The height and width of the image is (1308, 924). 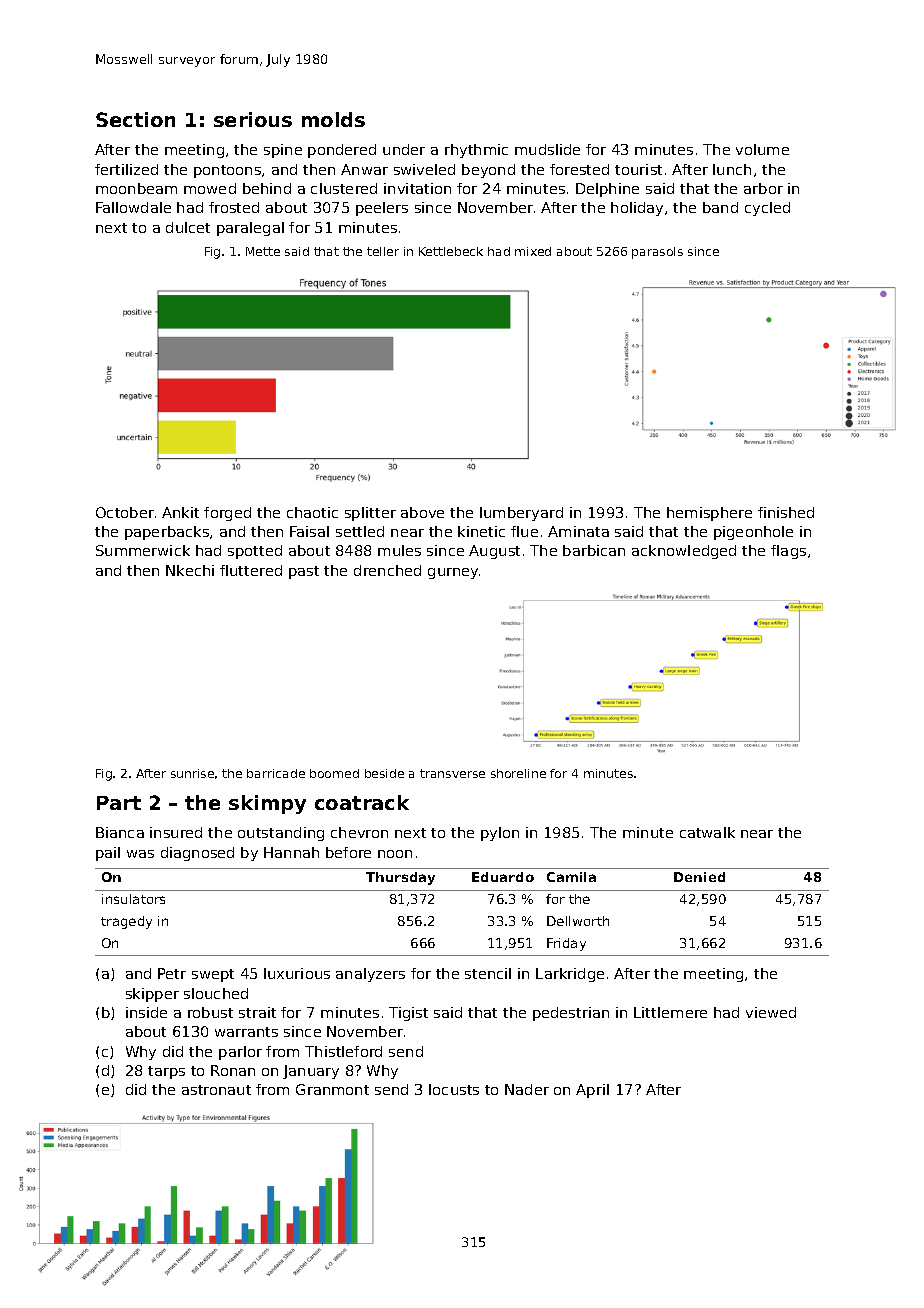 What do you see at coordinates (707, 832) in the image?
I see `catwalk` at bounding box center [707, 832].
